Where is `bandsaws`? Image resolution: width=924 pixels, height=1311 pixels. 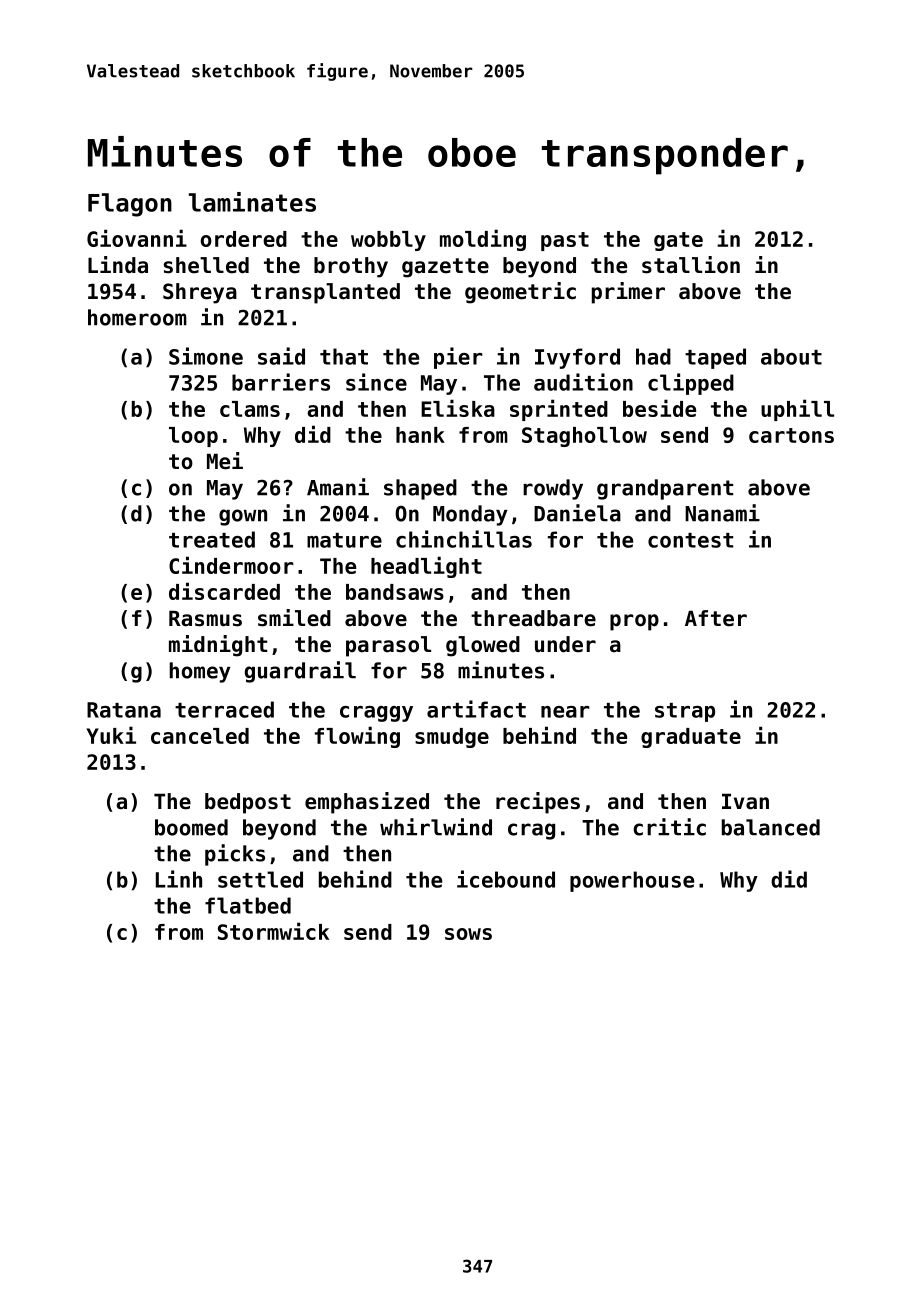
bandsaws is located at coordinates (395, 592).
